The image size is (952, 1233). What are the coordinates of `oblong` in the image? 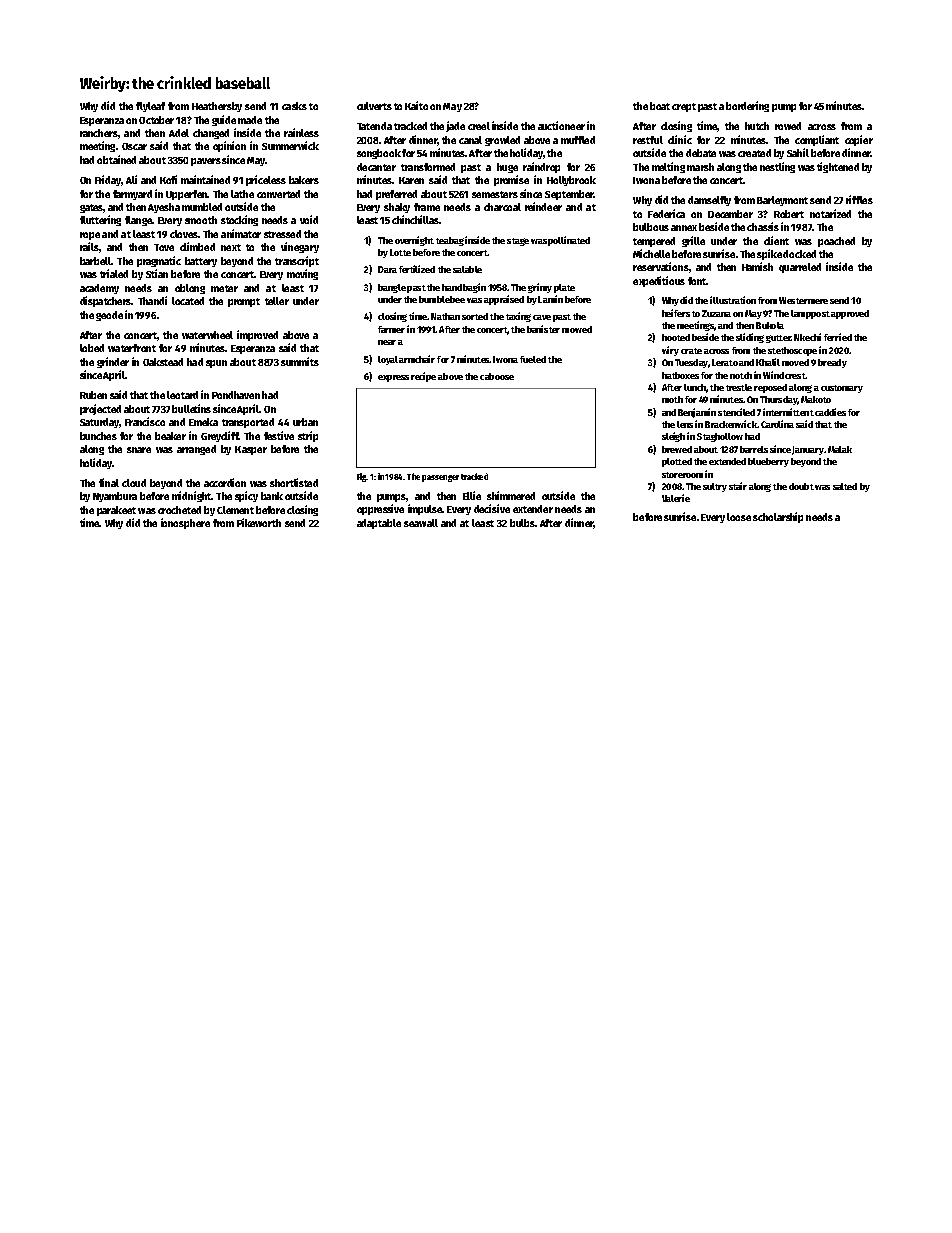 It's located at (190, 289).
